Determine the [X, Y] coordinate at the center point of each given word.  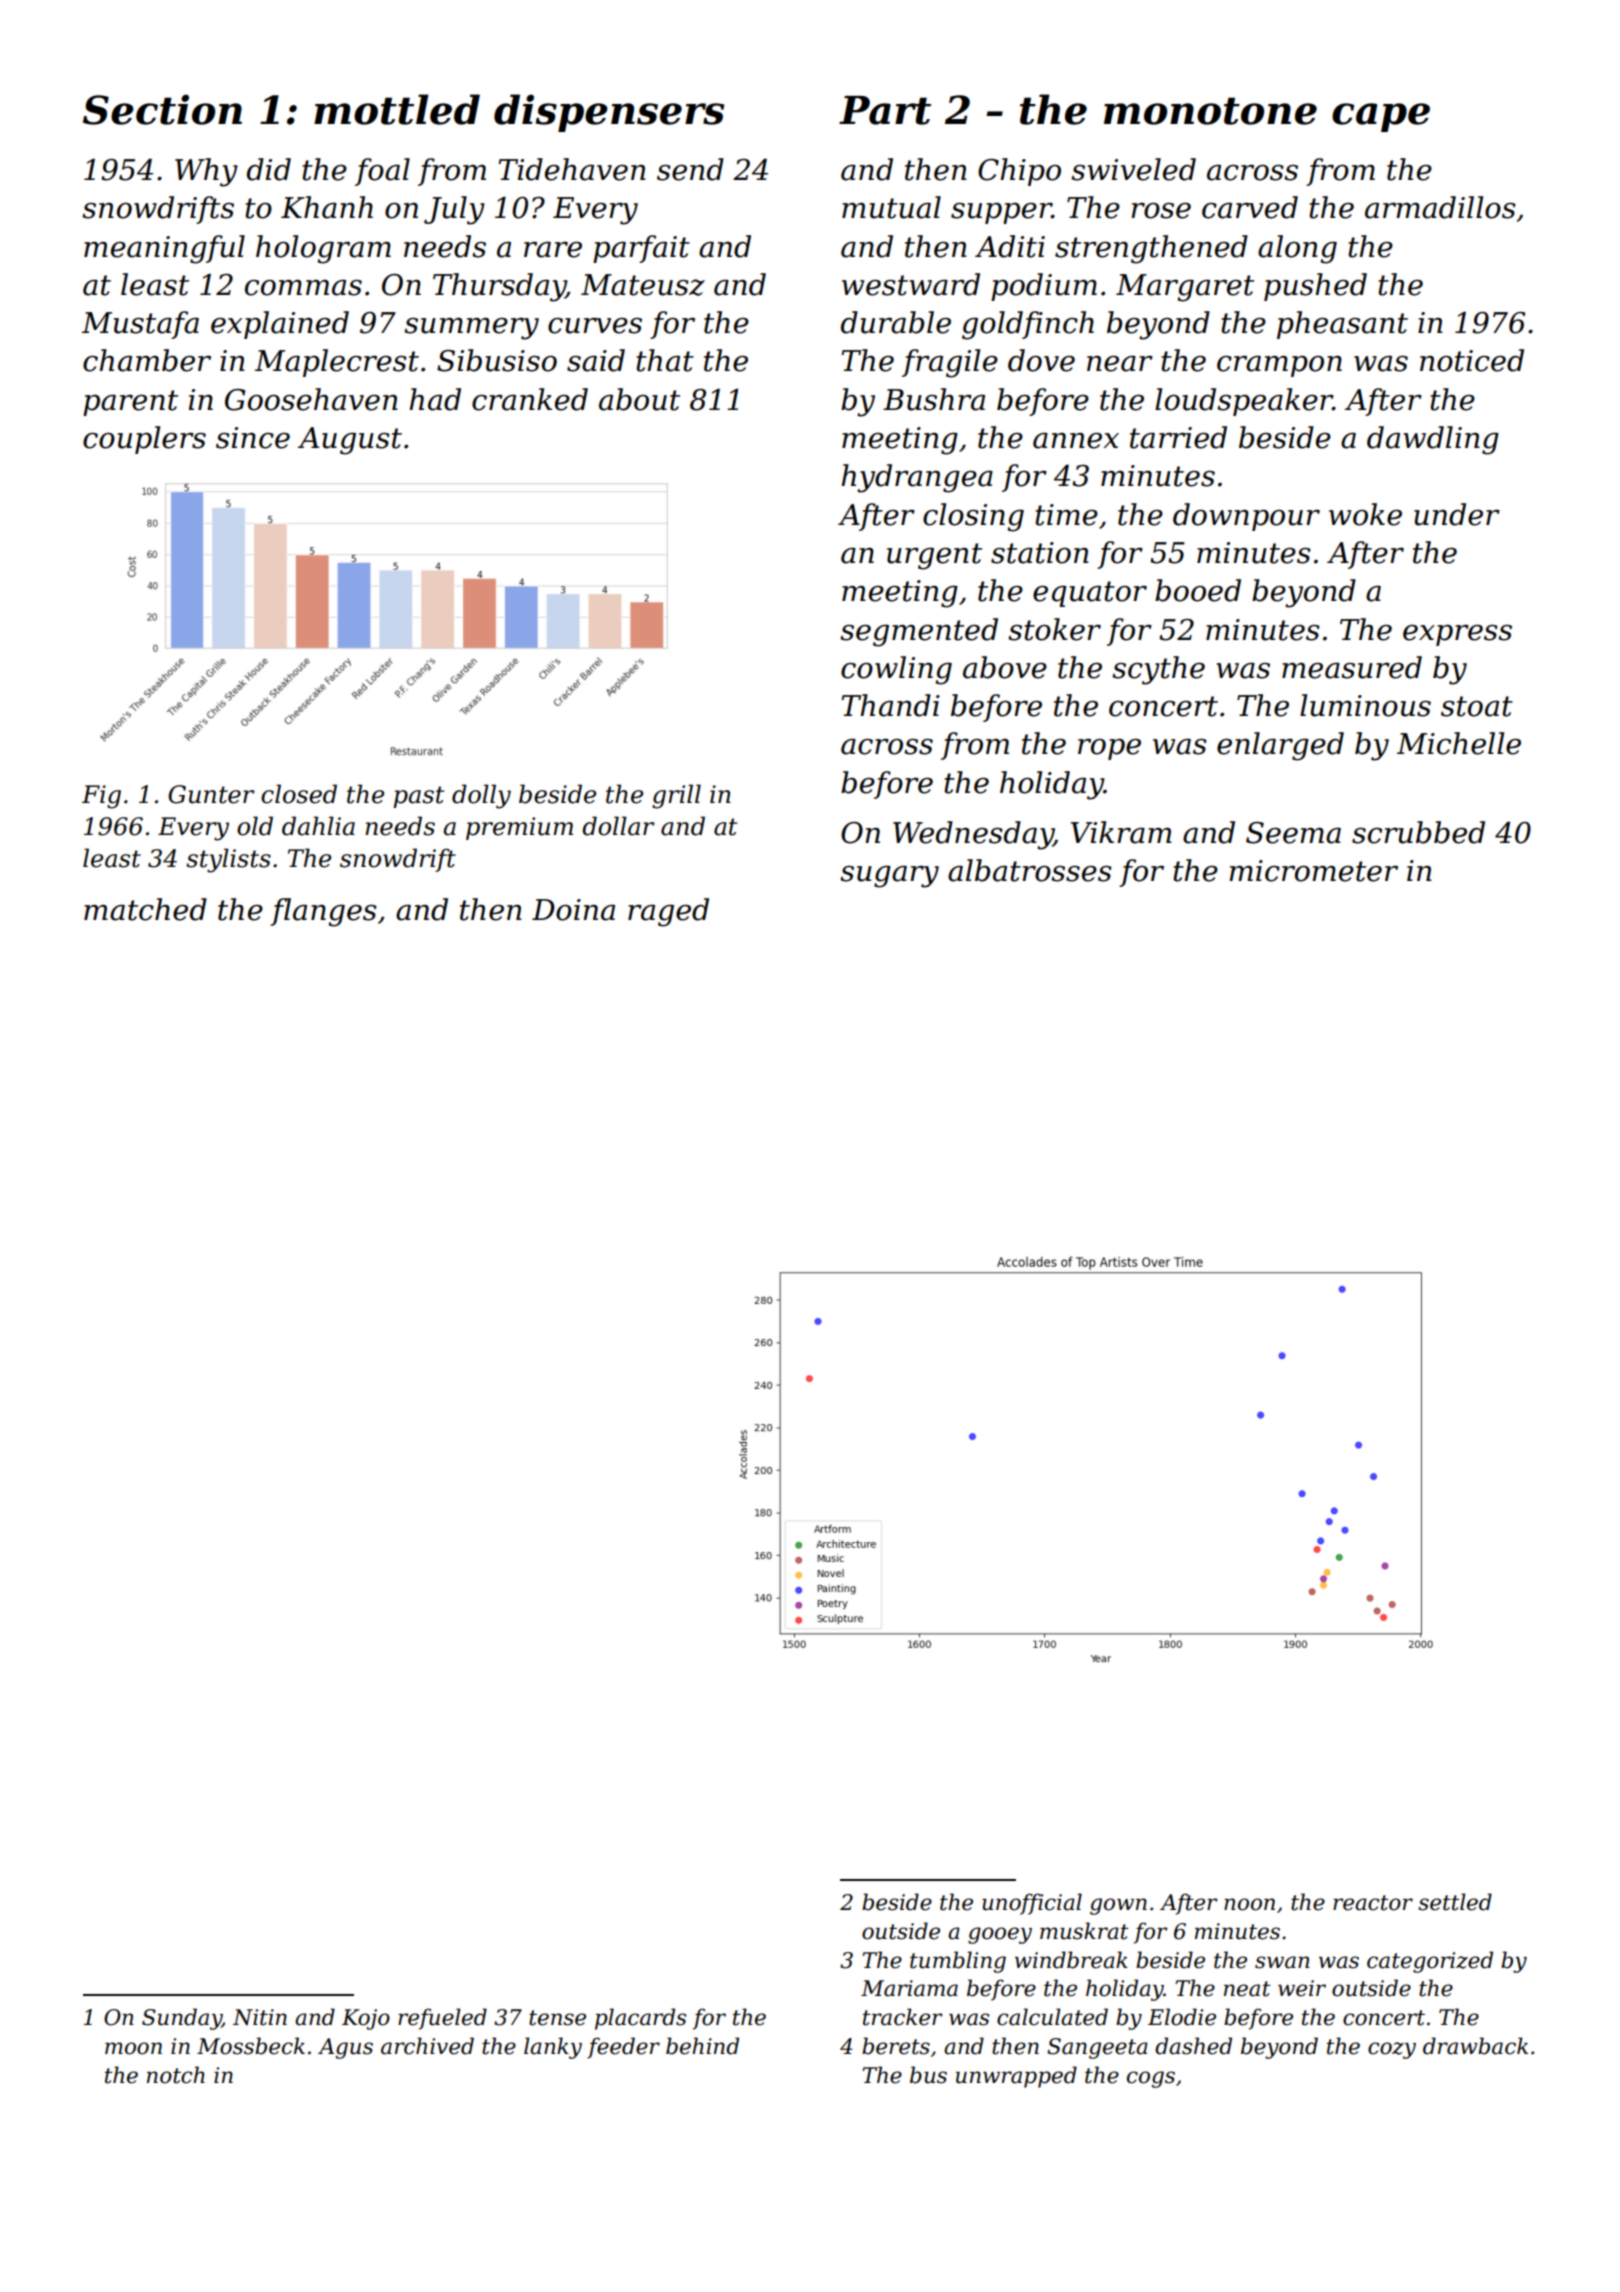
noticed [1472, 360]
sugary [889, 876]
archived [427, 2046]
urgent [934, 556]
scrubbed [1418, 832]
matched [145, 909]
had [435, 399]
